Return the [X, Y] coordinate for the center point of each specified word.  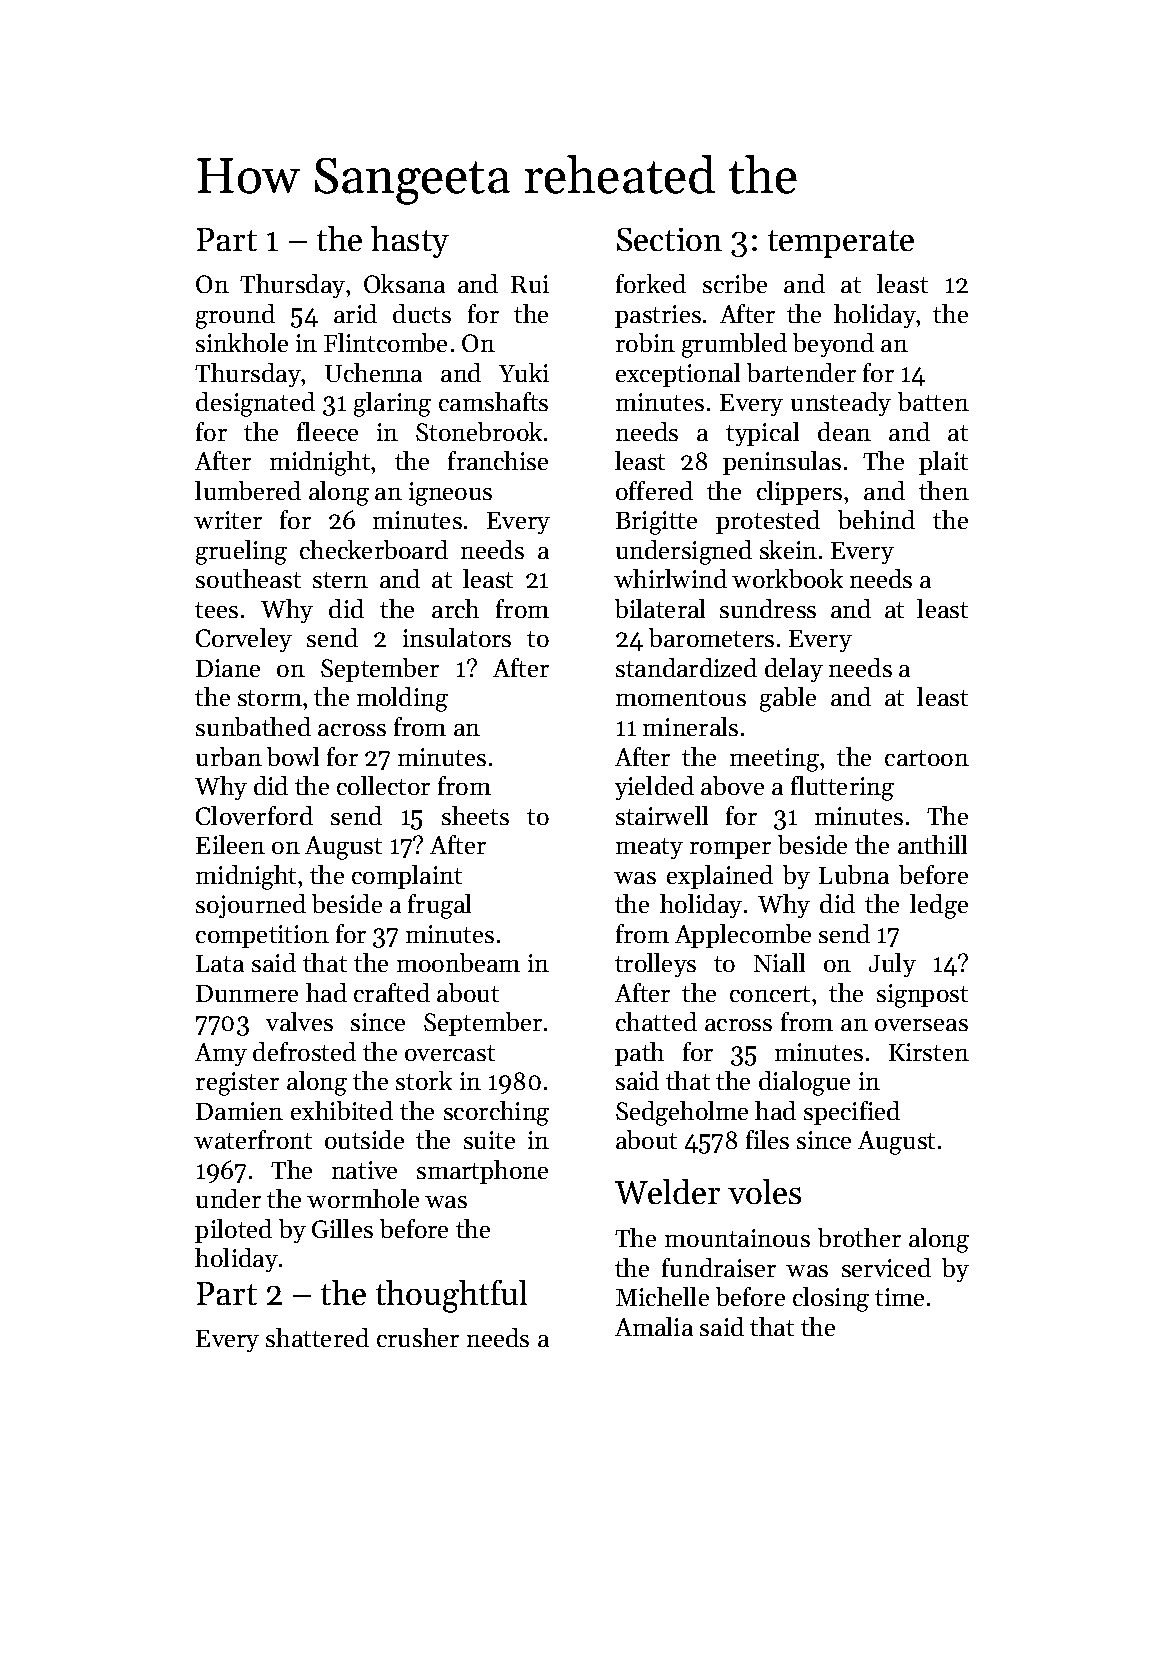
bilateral [660, 608]
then [944, 490]
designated [255, 404]
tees [216, 610]
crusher [418, 1337]
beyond [833, 345]
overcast [450, 1053]
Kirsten [929, 1052]
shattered [317, 1337]
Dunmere [247, 993]
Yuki [524, 372]
